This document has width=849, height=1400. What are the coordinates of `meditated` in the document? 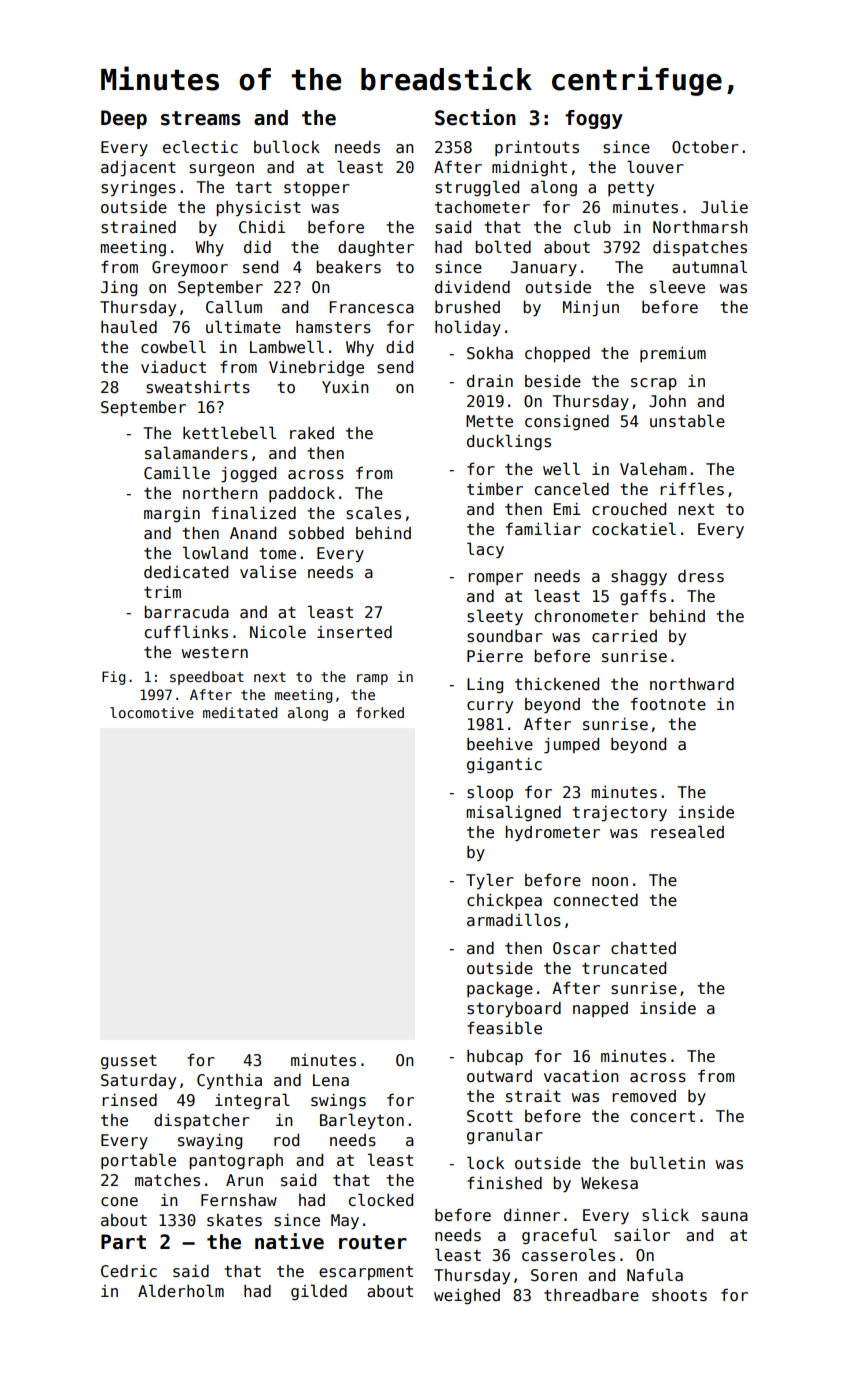 It's located at (240, 712).
